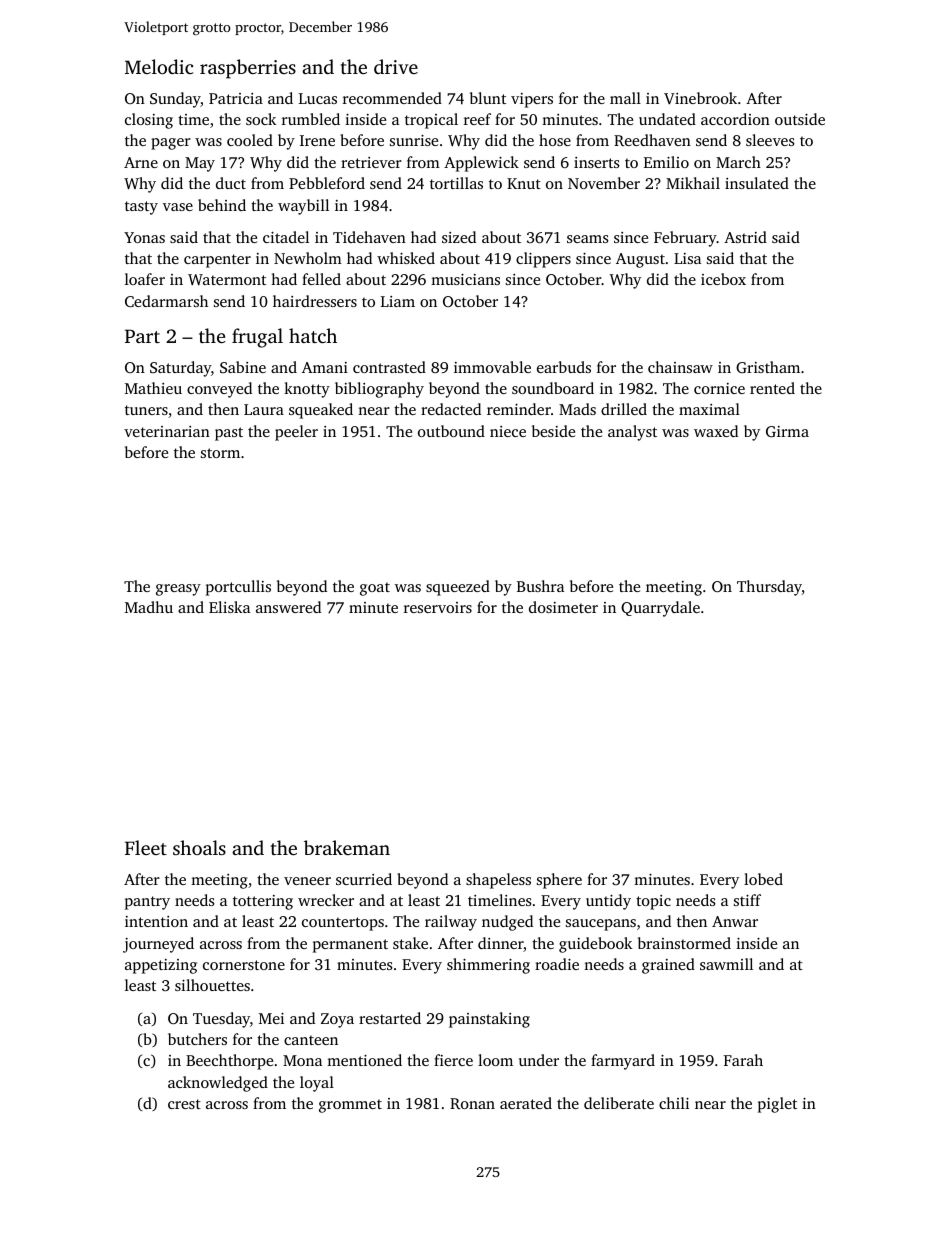 The height and width of the screenshot is (1233, 952). What do you see at coordinates (199, 847) in the screenshot?
I see `shoals` at bounding box center [199, 847].
